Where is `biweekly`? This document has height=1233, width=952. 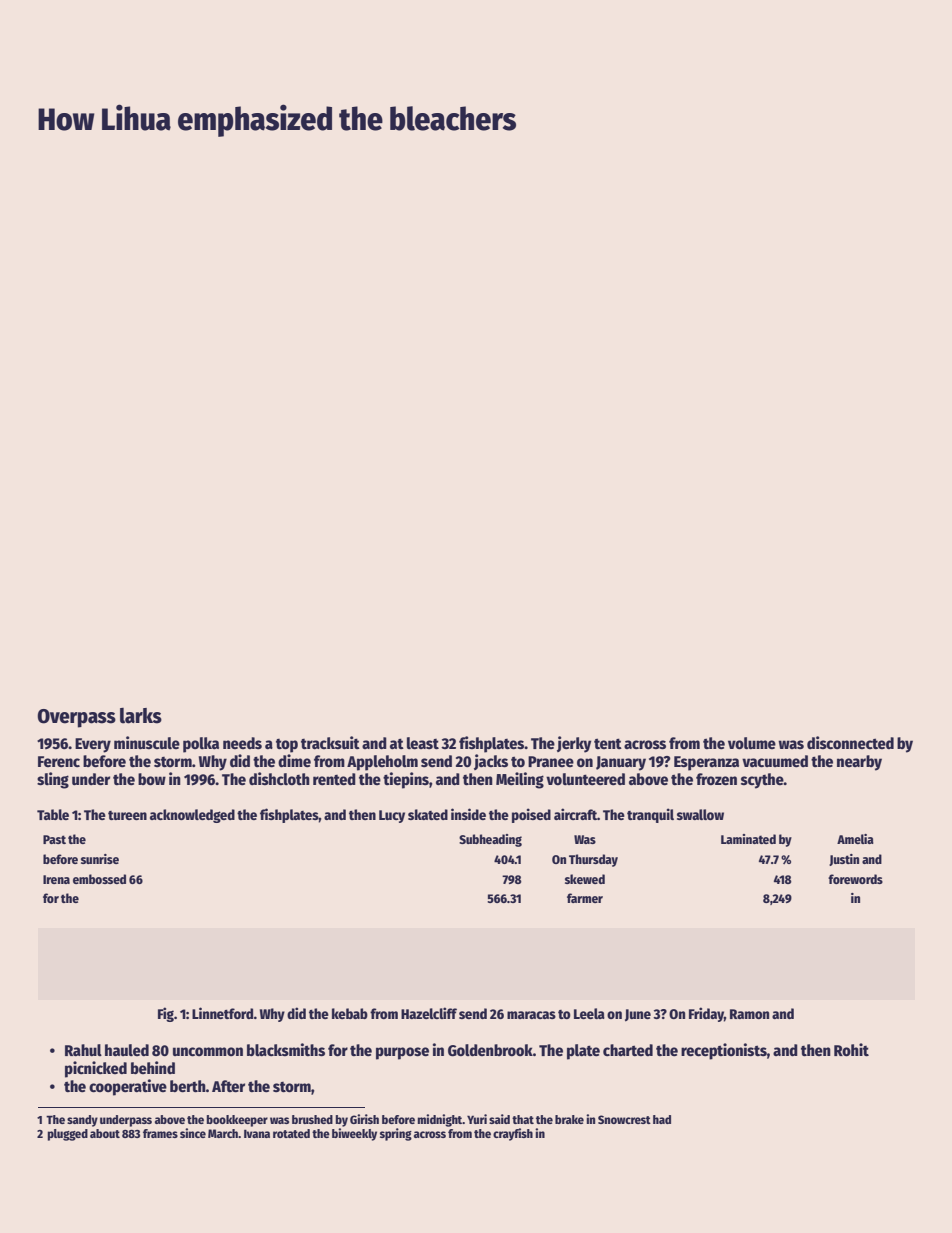 biweekly is located at coordinates (354, 1134).
